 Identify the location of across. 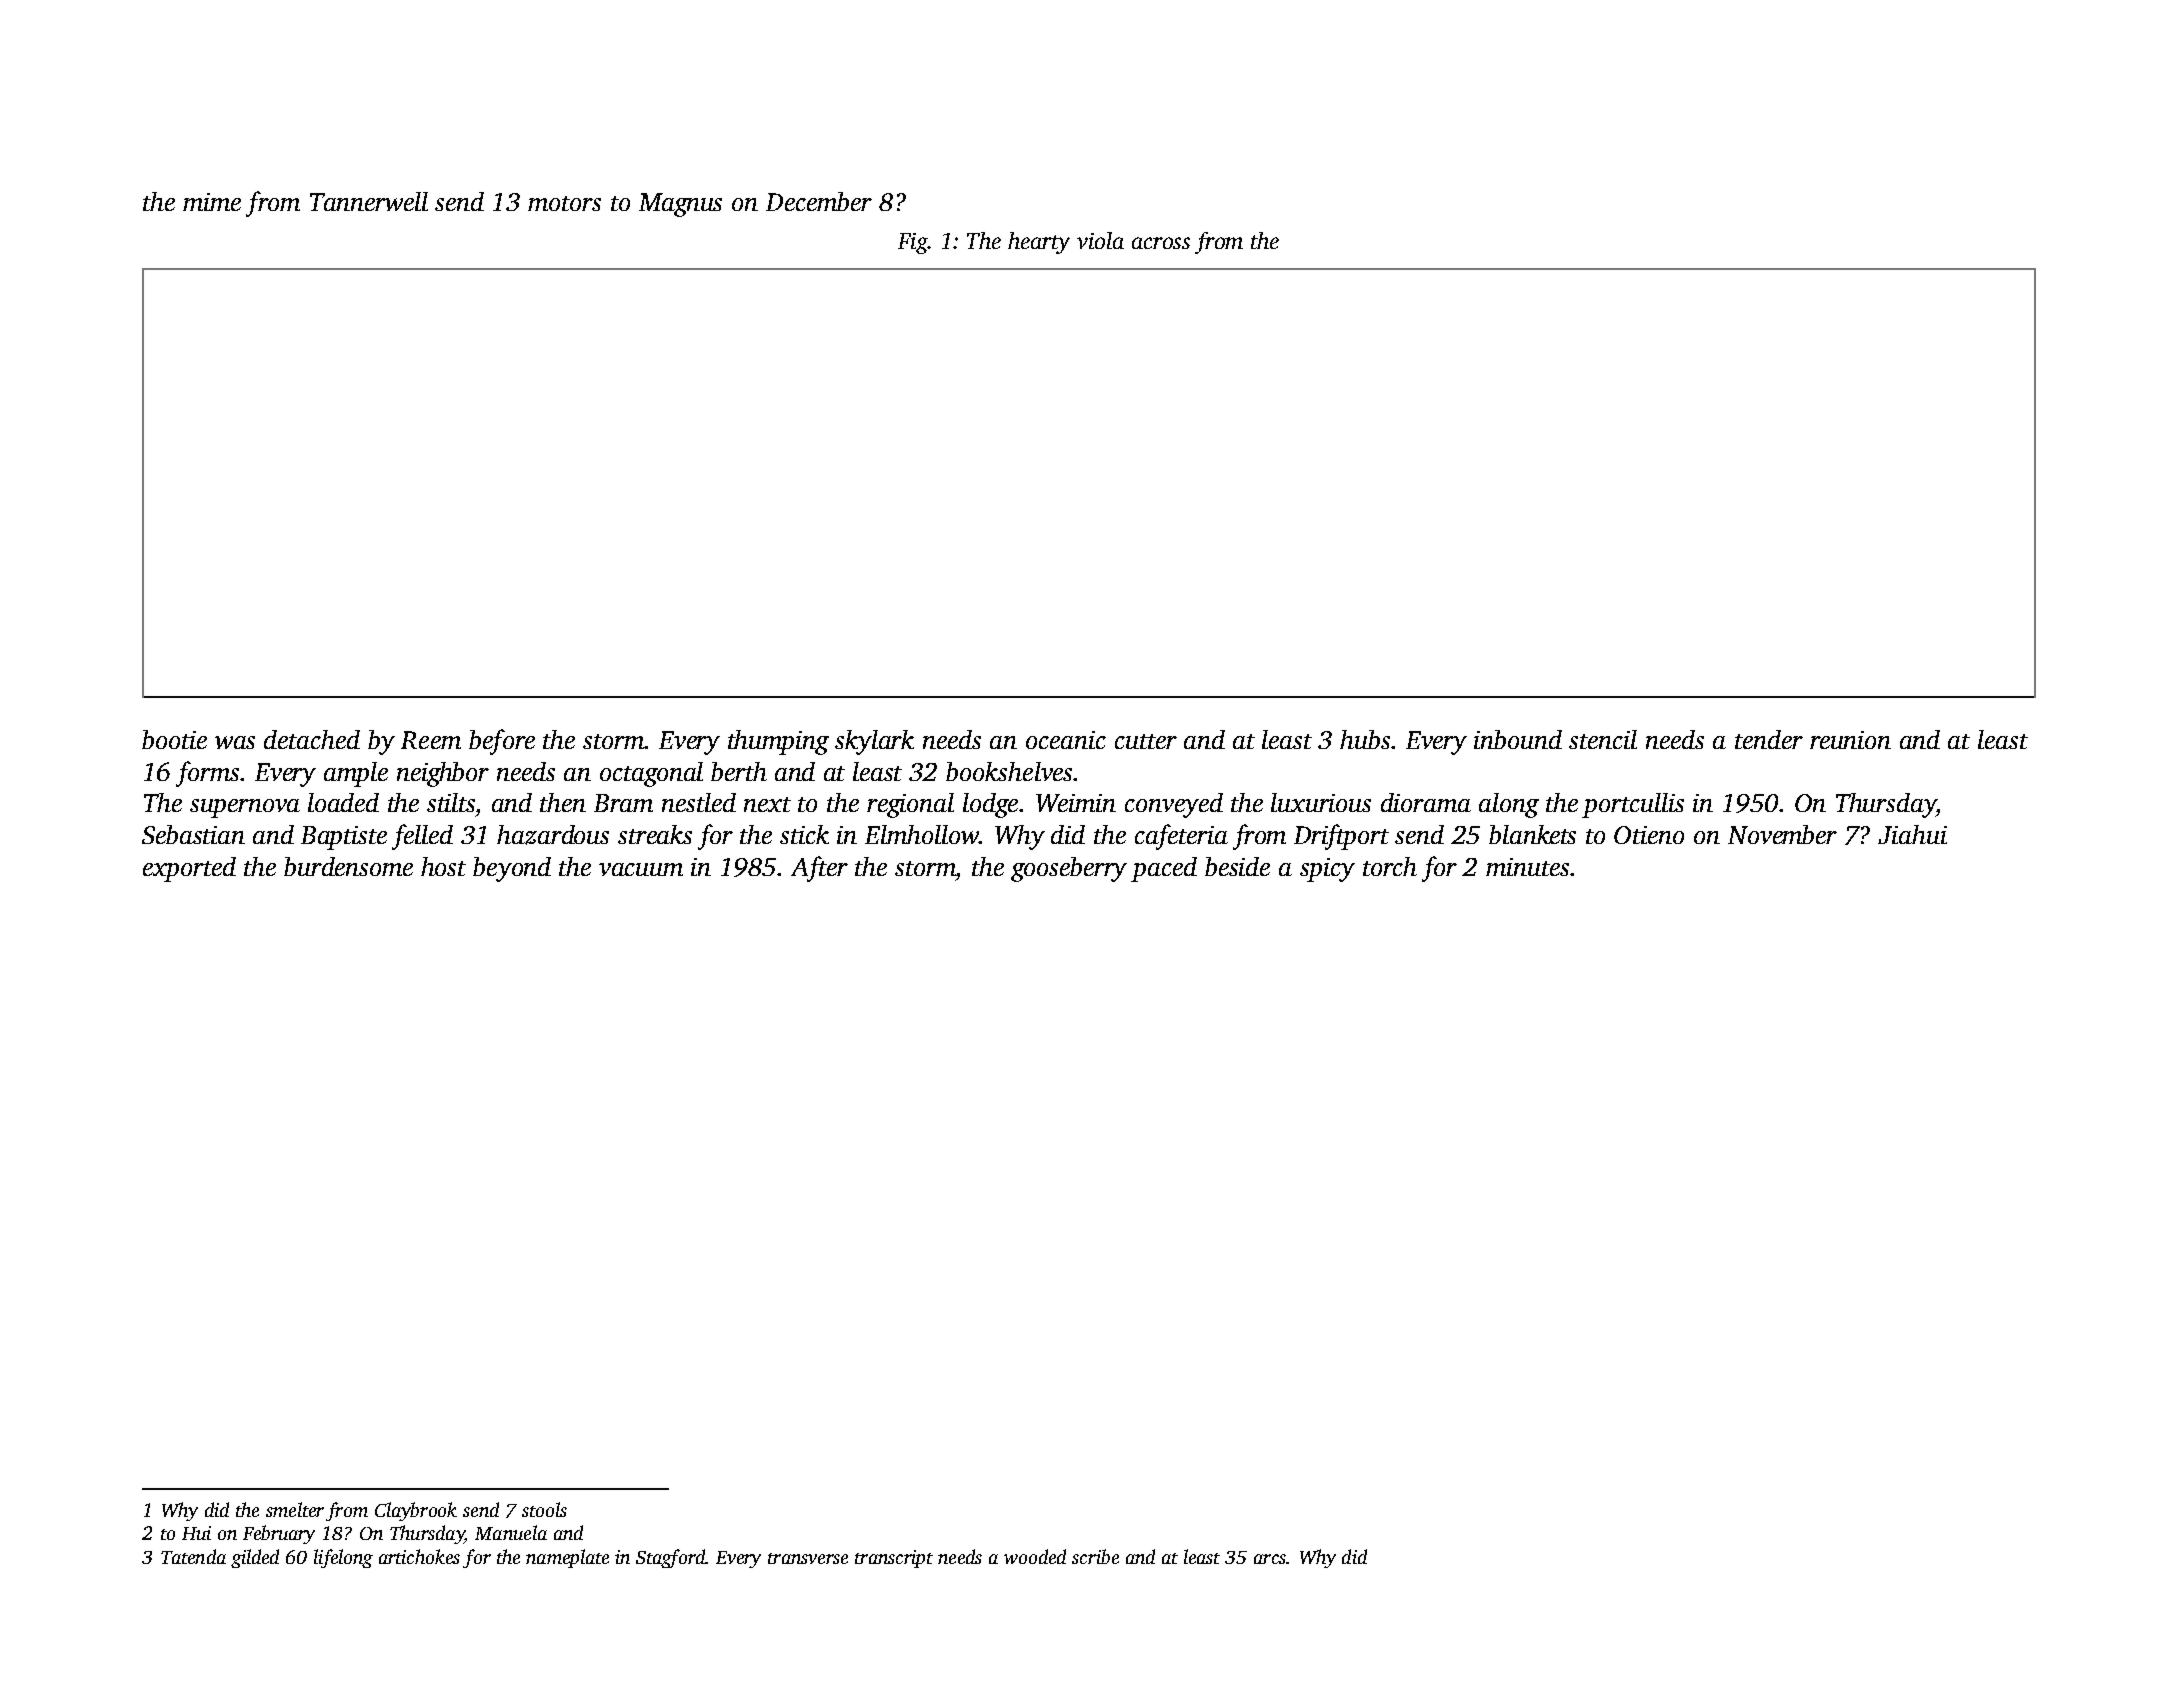
(1161, 243).
